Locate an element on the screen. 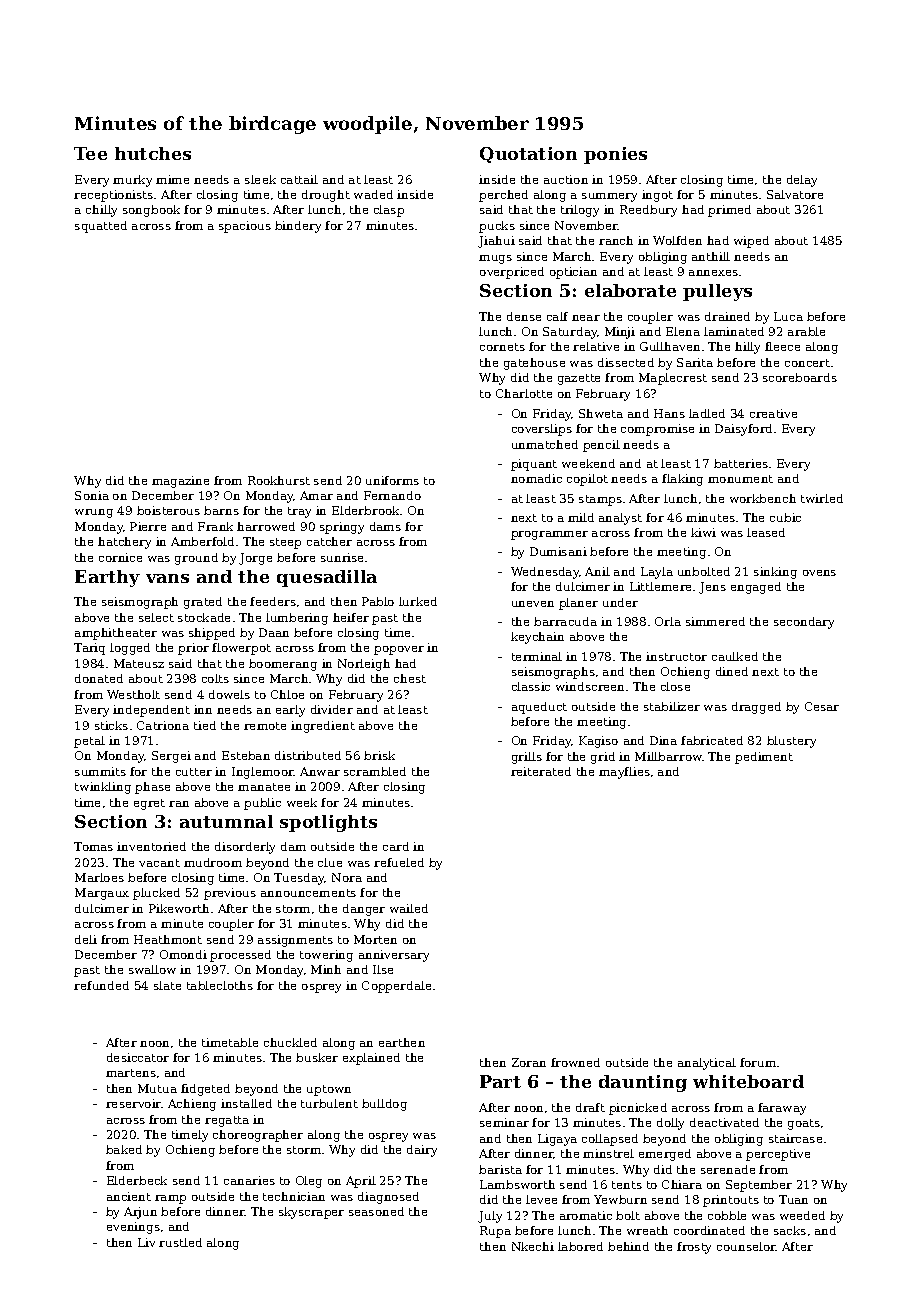  uniforms is located at coordinates (392, 480).
